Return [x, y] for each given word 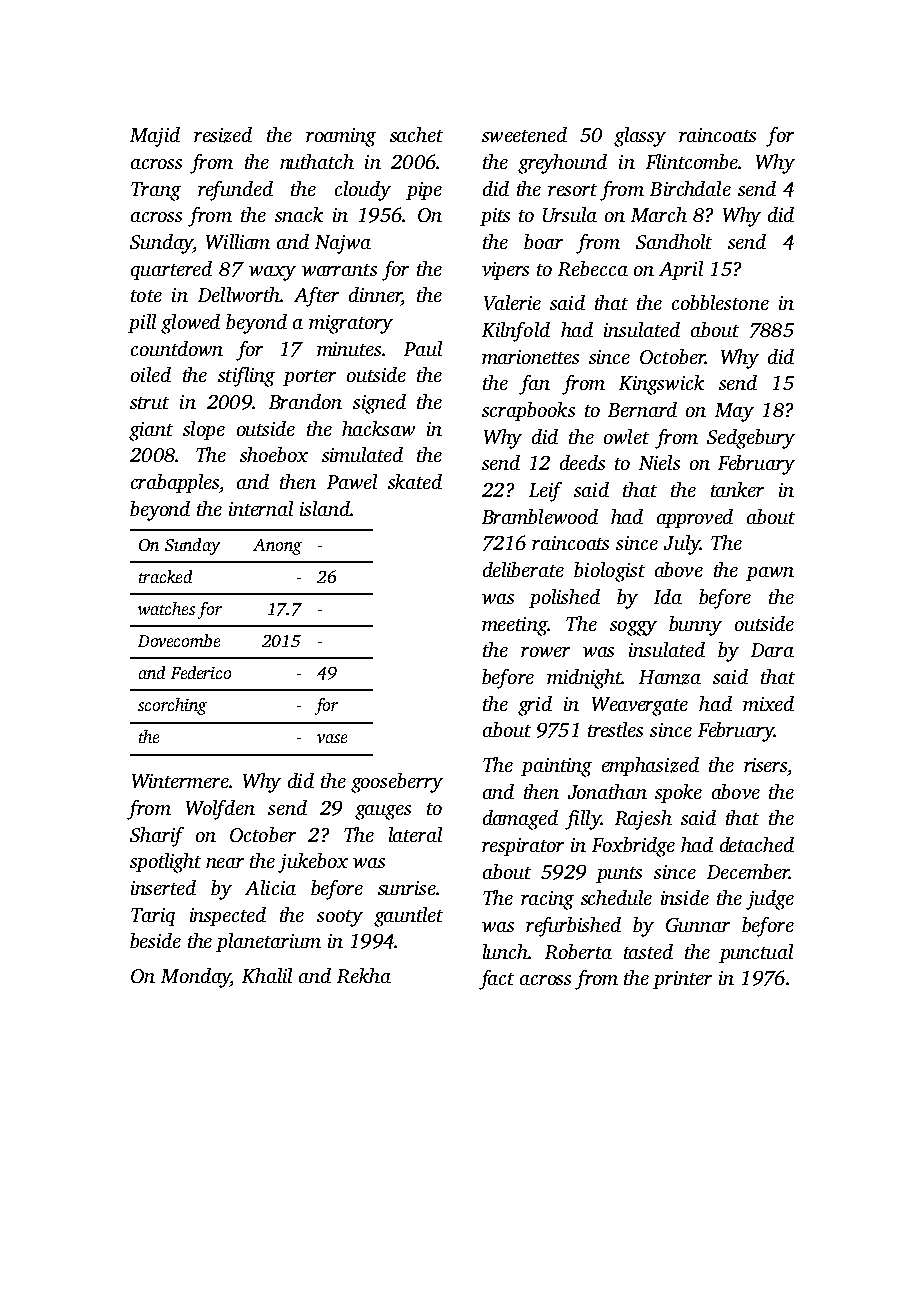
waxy [272, 273]
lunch [505, 951]
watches [166, 608]
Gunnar [698, 925]
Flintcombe [692, 161]
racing [547, 900]
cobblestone [720, 302]
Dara [772, 650]
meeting [514, 626]
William [238, 241]
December [748, 871]
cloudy [363, 191]
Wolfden [220, 810]
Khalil [267, 975]
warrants [339, 270]
